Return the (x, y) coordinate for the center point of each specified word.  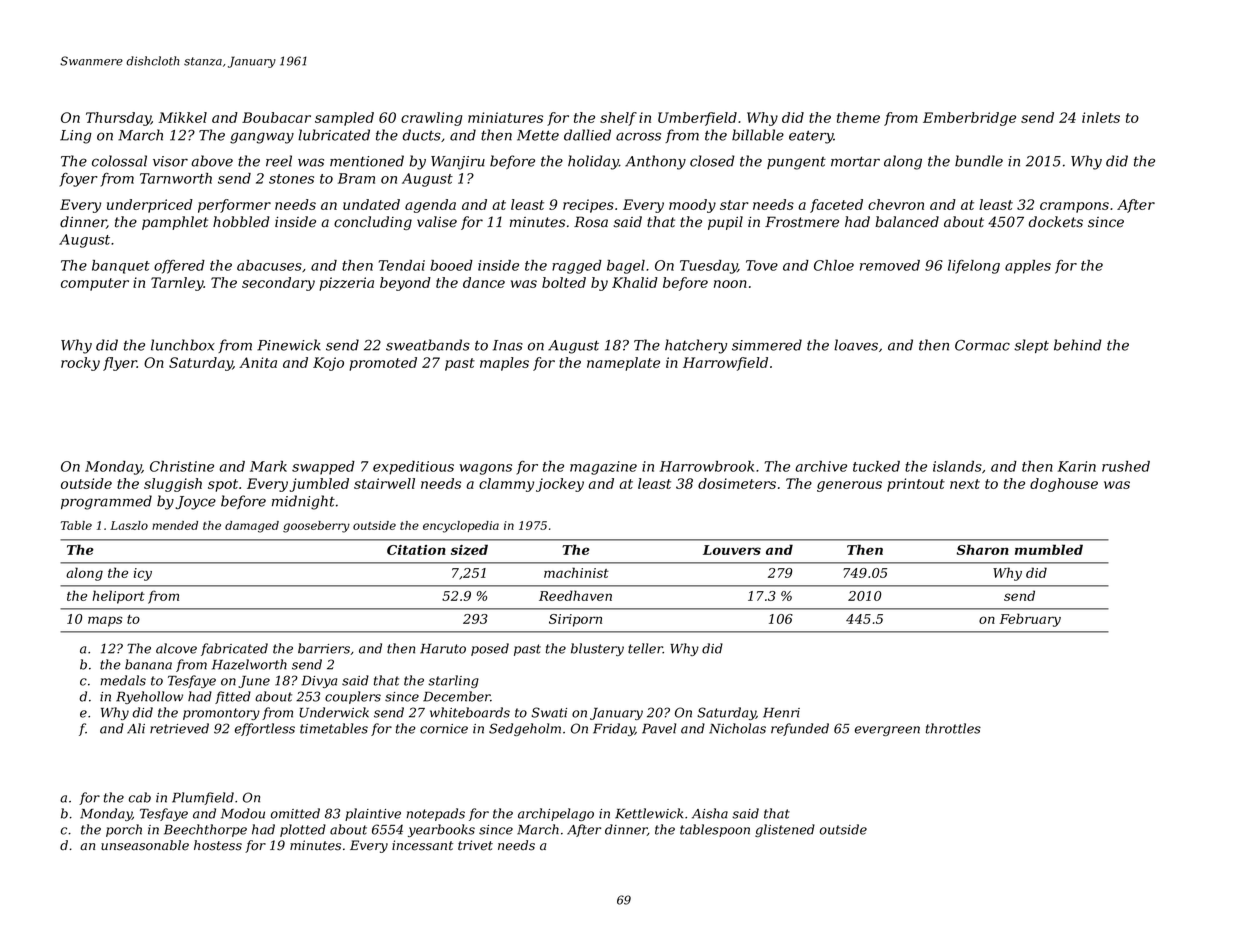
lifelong (974, 267)
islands (957, 466)
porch (124, 830)
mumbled (1049, 549)
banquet (121, 267)
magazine (603, 468)
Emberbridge (969, 119)
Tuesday (709, 267)
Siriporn (575, 620)
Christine (182, 466)
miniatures (505, 117)
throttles (953, 728)
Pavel (659, 728)
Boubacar (276, 117)
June (254, 682)
